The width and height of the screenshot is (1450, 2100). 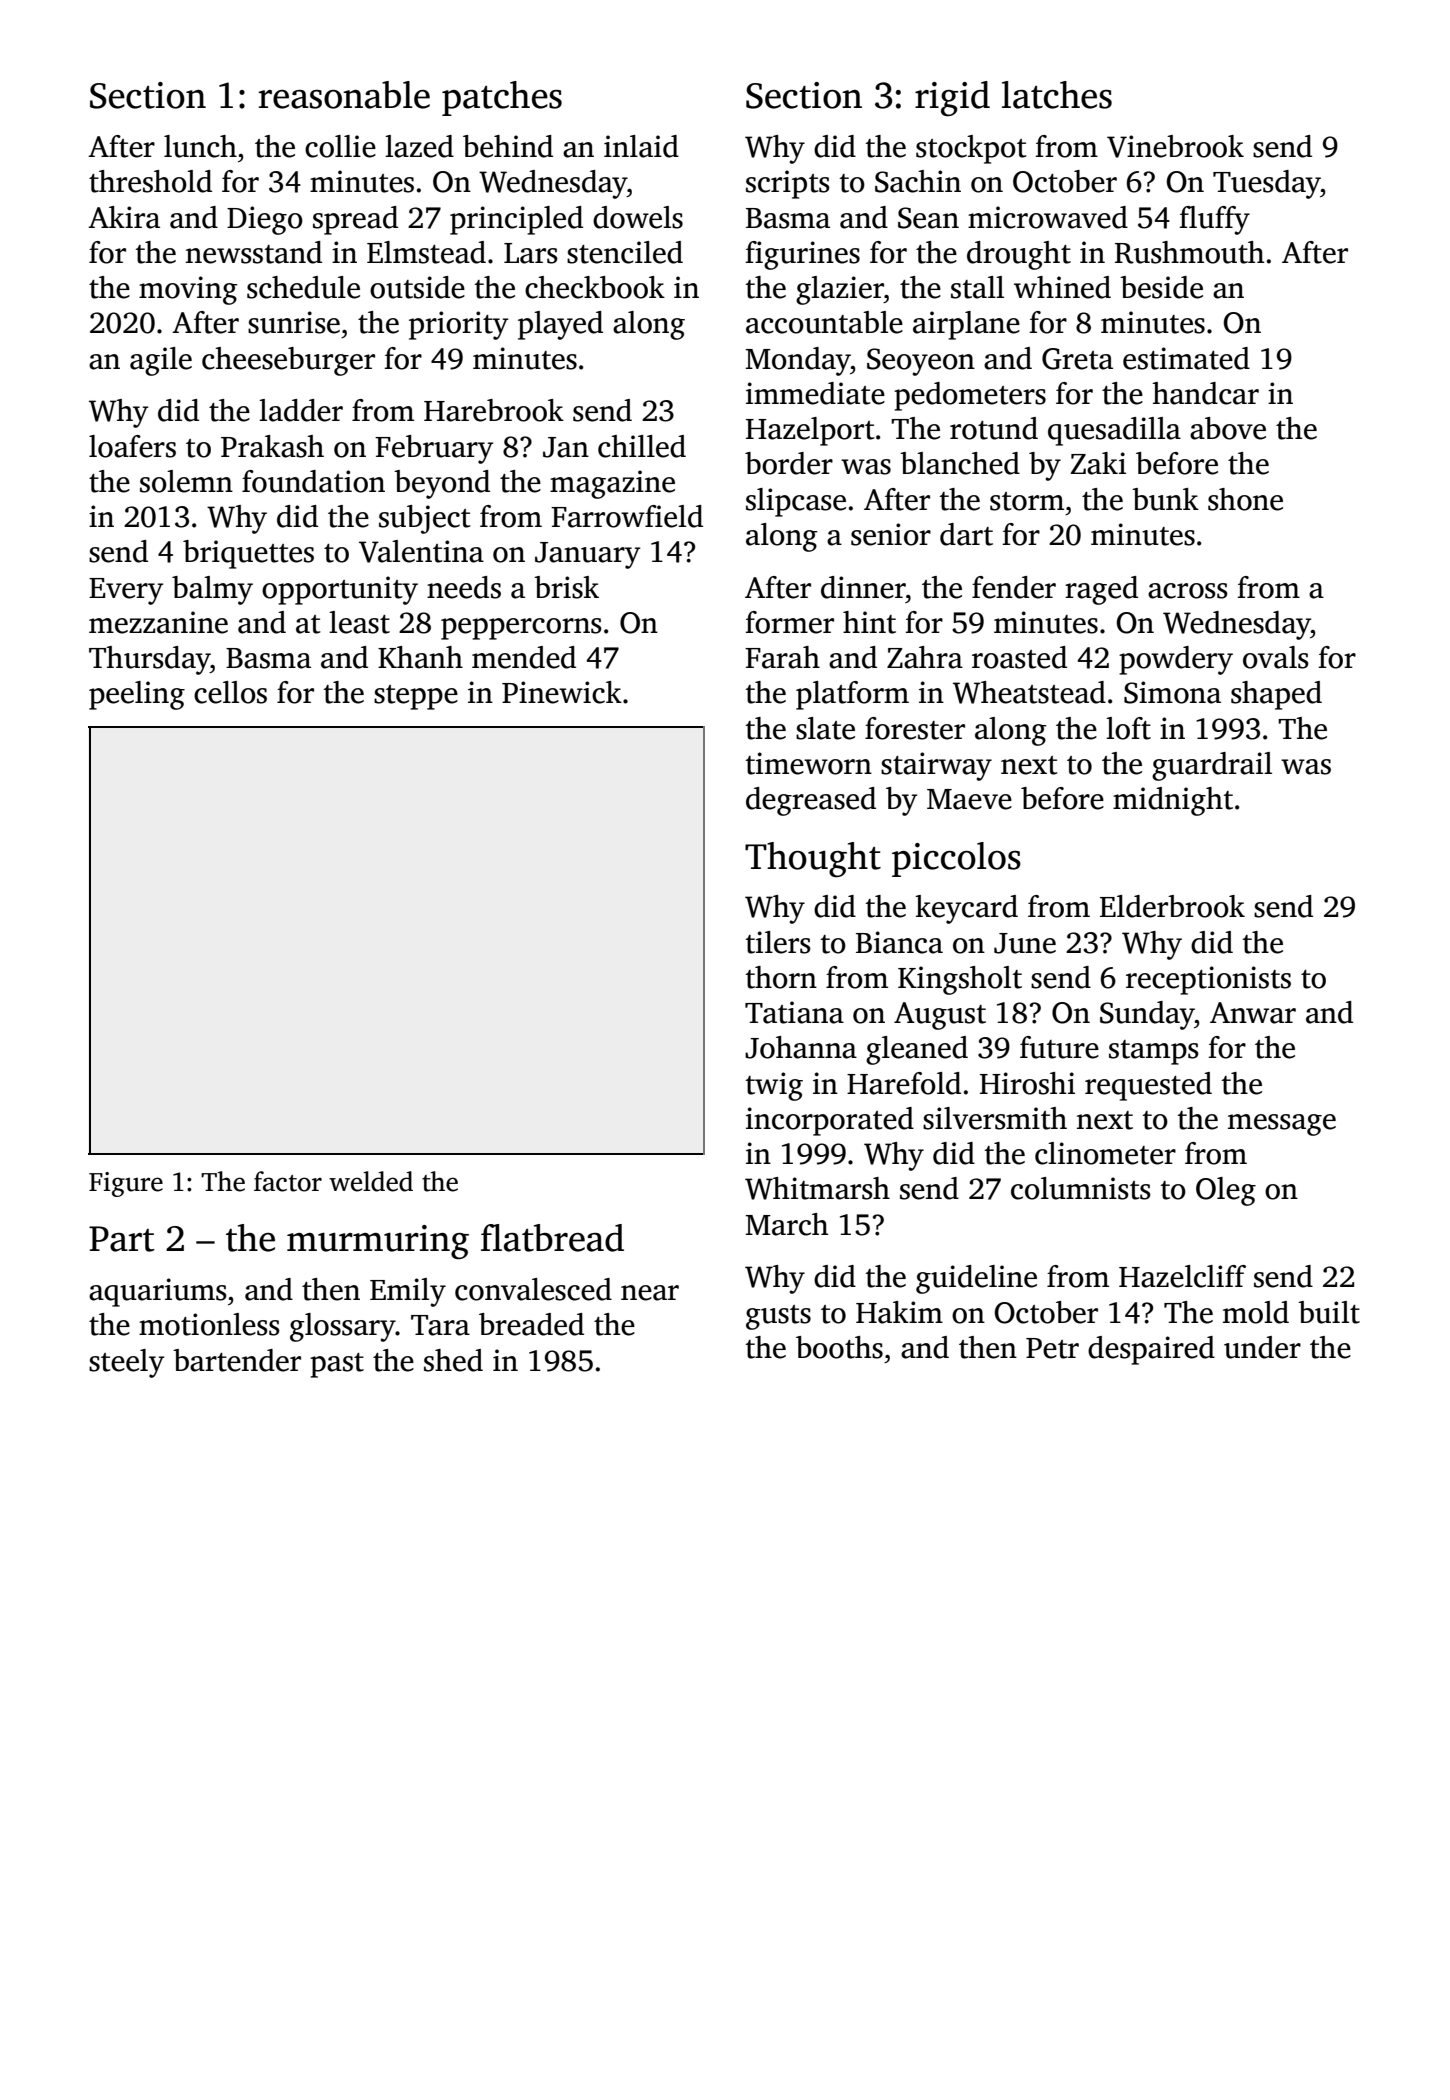 What do you see at coordinates (801, 1047) in the screenshot?
I see `Johanna` at bounding box center [801, 1047].
